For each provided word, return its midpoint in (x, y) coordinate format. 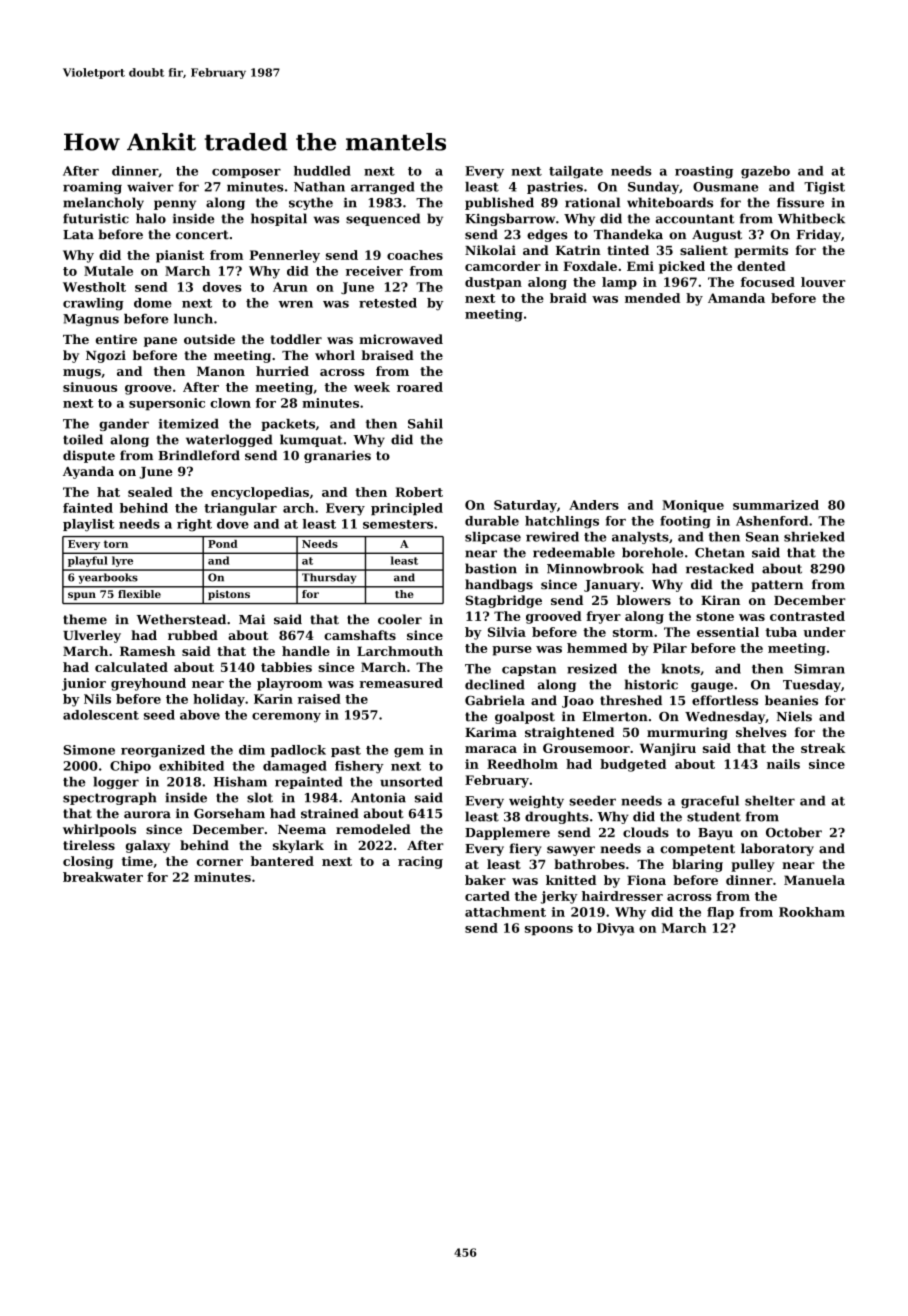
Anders (594, 505)
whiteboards (670, 202)
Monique (693, 506)
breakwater (103, 877)
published (499, 203)
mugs (82, 374)
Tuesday (812, 685)
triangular (240, 509)
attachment (505, 912)
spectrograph (109, 798)
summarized (776, 505)
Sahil (425, 424)
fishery (359, 767)
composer (246, 173)
